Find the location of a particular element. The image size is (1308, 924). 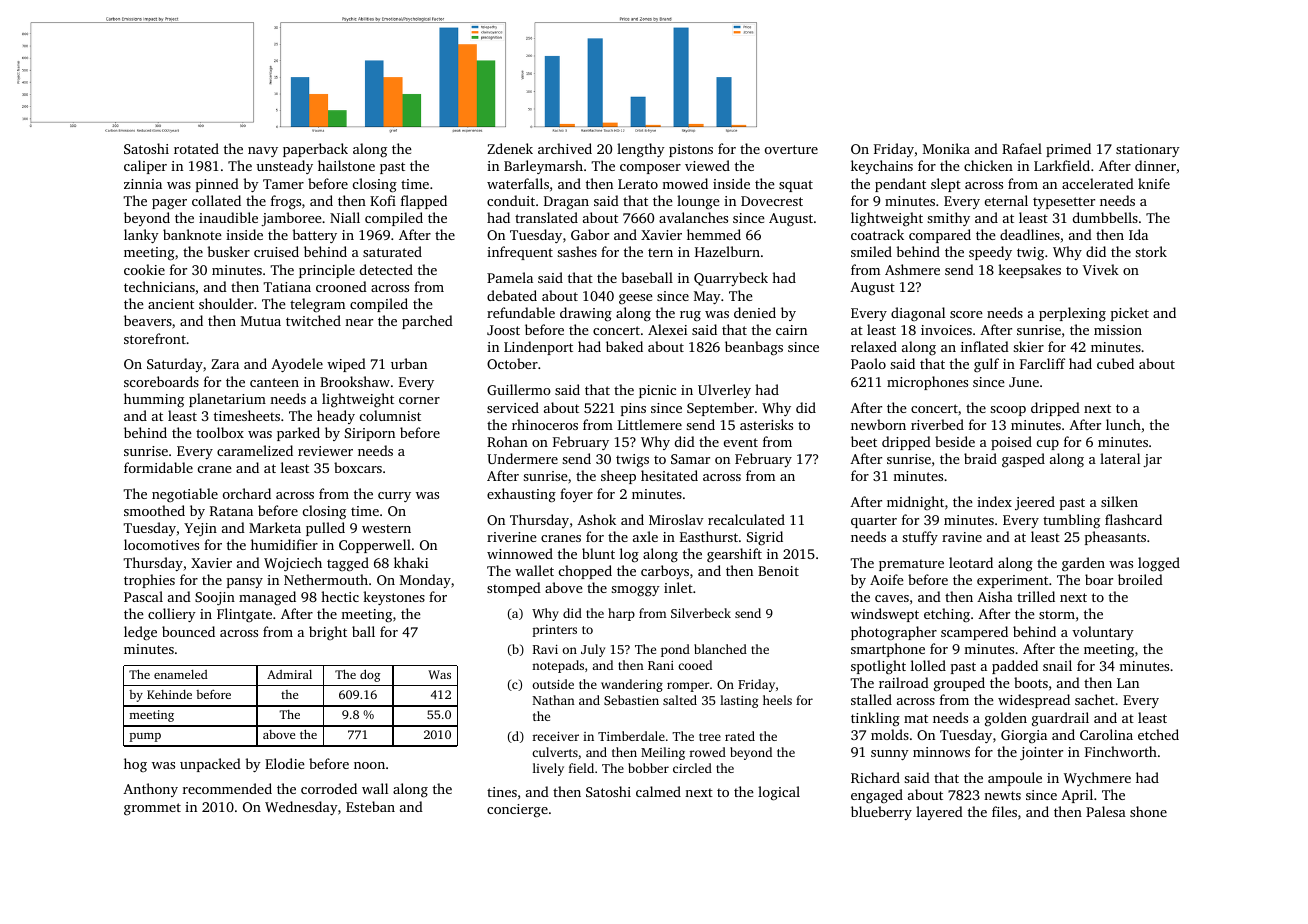

riverbed is located at coordinates (937, 424).
